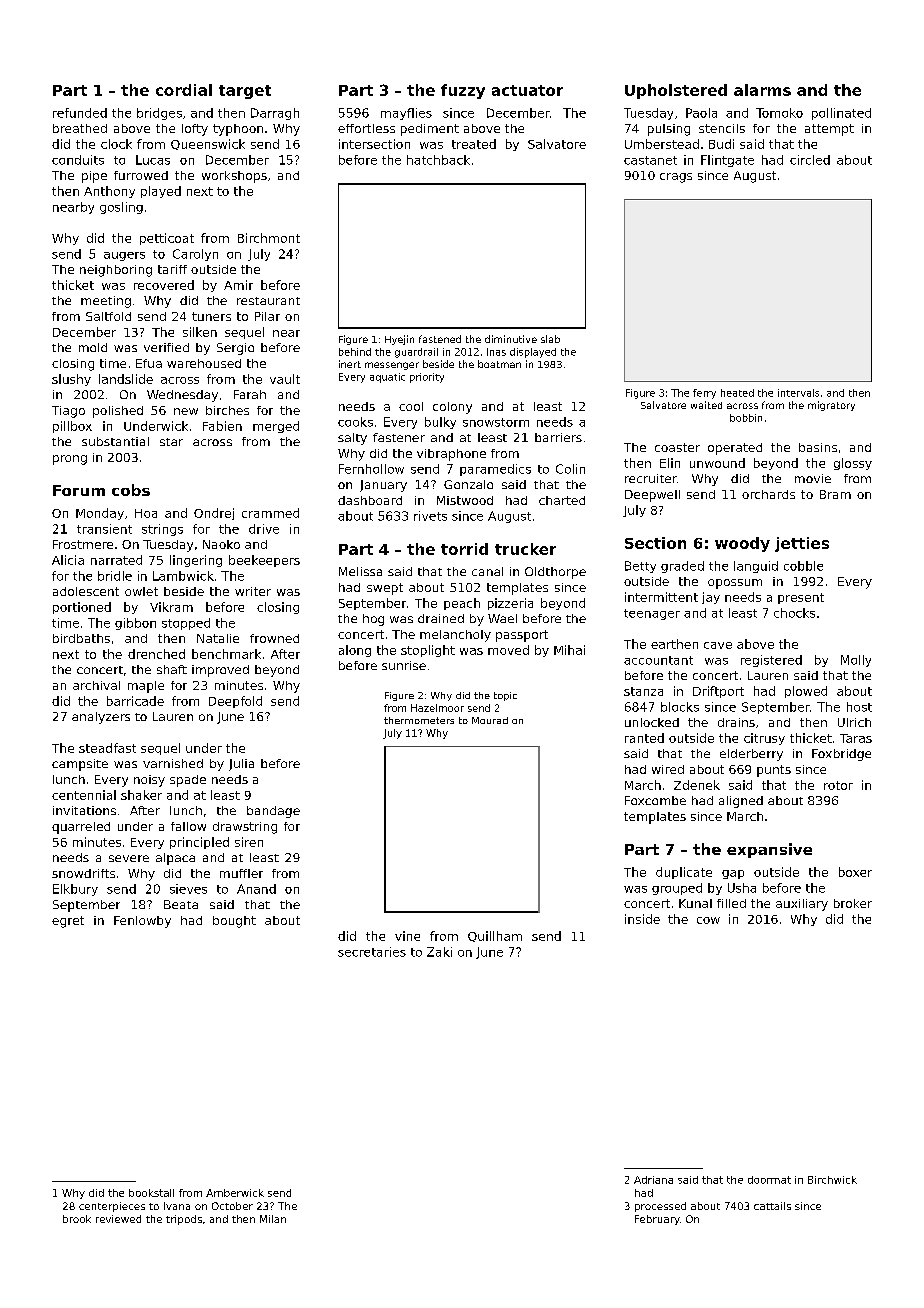 This image has height=1308, width=924. Describe the element at coordinates (106, 302) in the image. I see `meeting` at that location.
